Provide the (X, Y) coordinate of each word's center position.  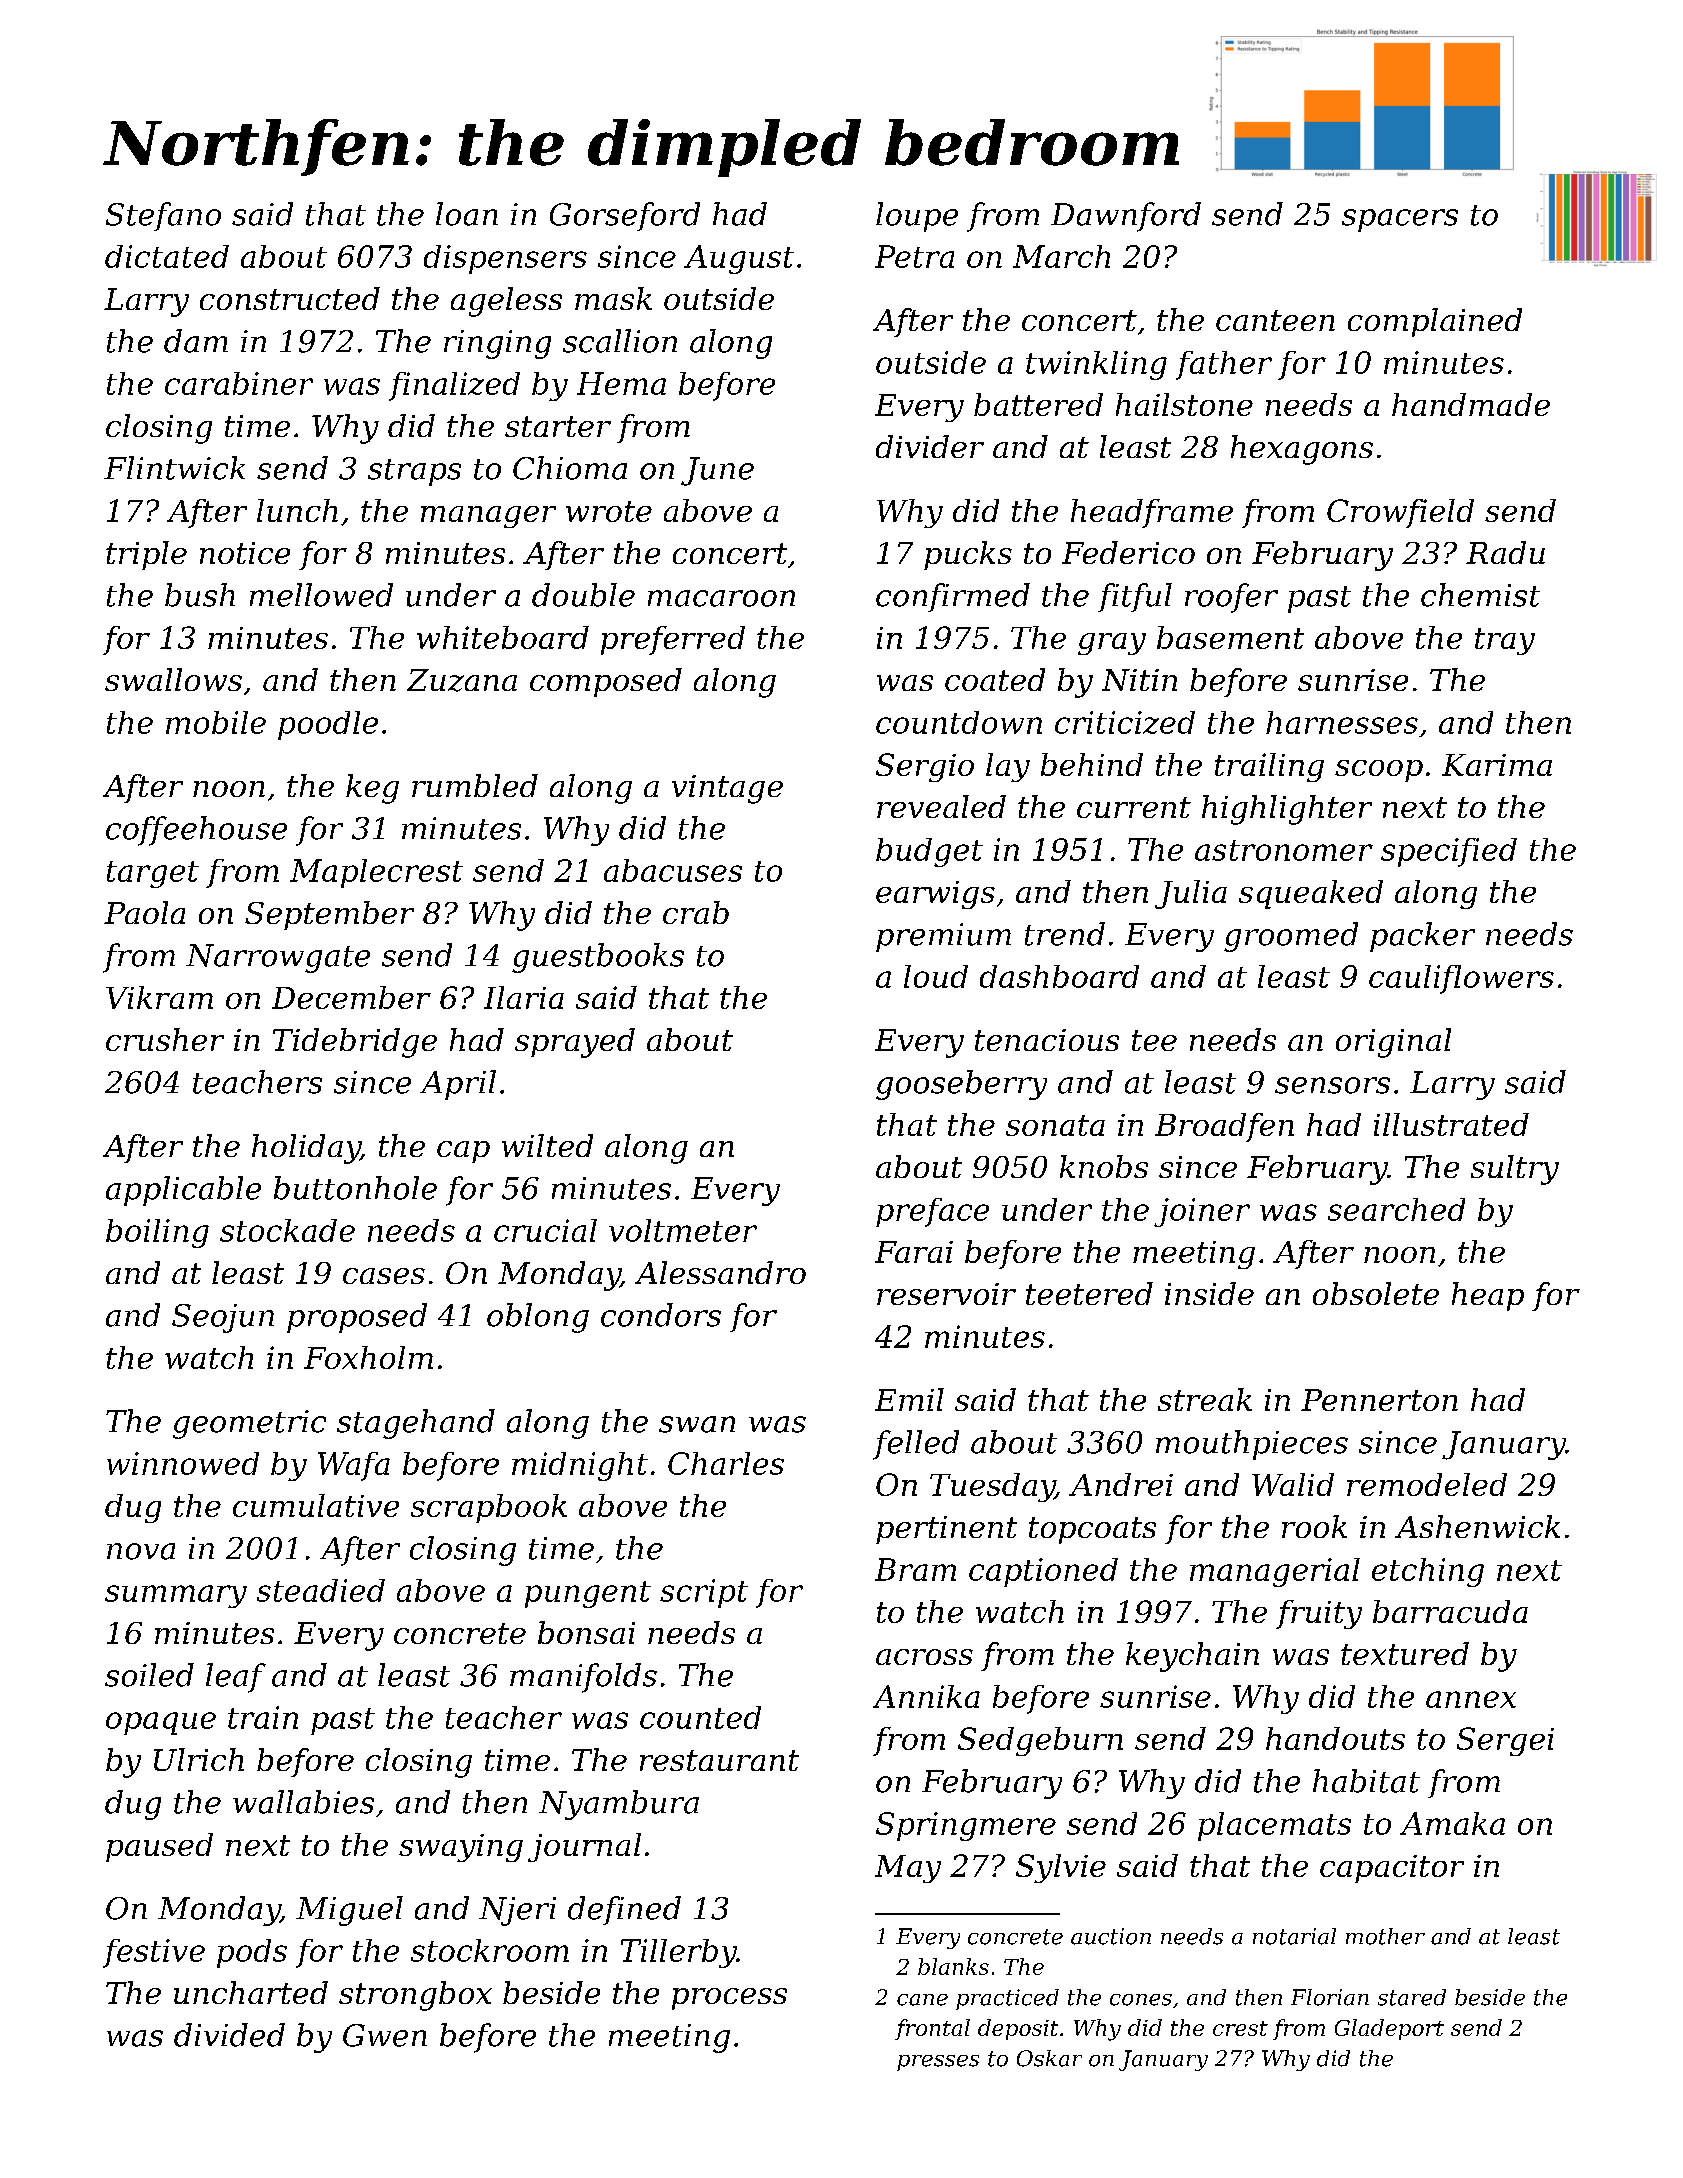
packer (1422, 937)
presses (938, 2063)
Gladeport (1389, 2029)
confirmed (953, 597)
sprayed (575, 1043)
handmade (1471, 404)
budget (929, 852)
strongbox (415, 1996)
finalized (454, 386)
